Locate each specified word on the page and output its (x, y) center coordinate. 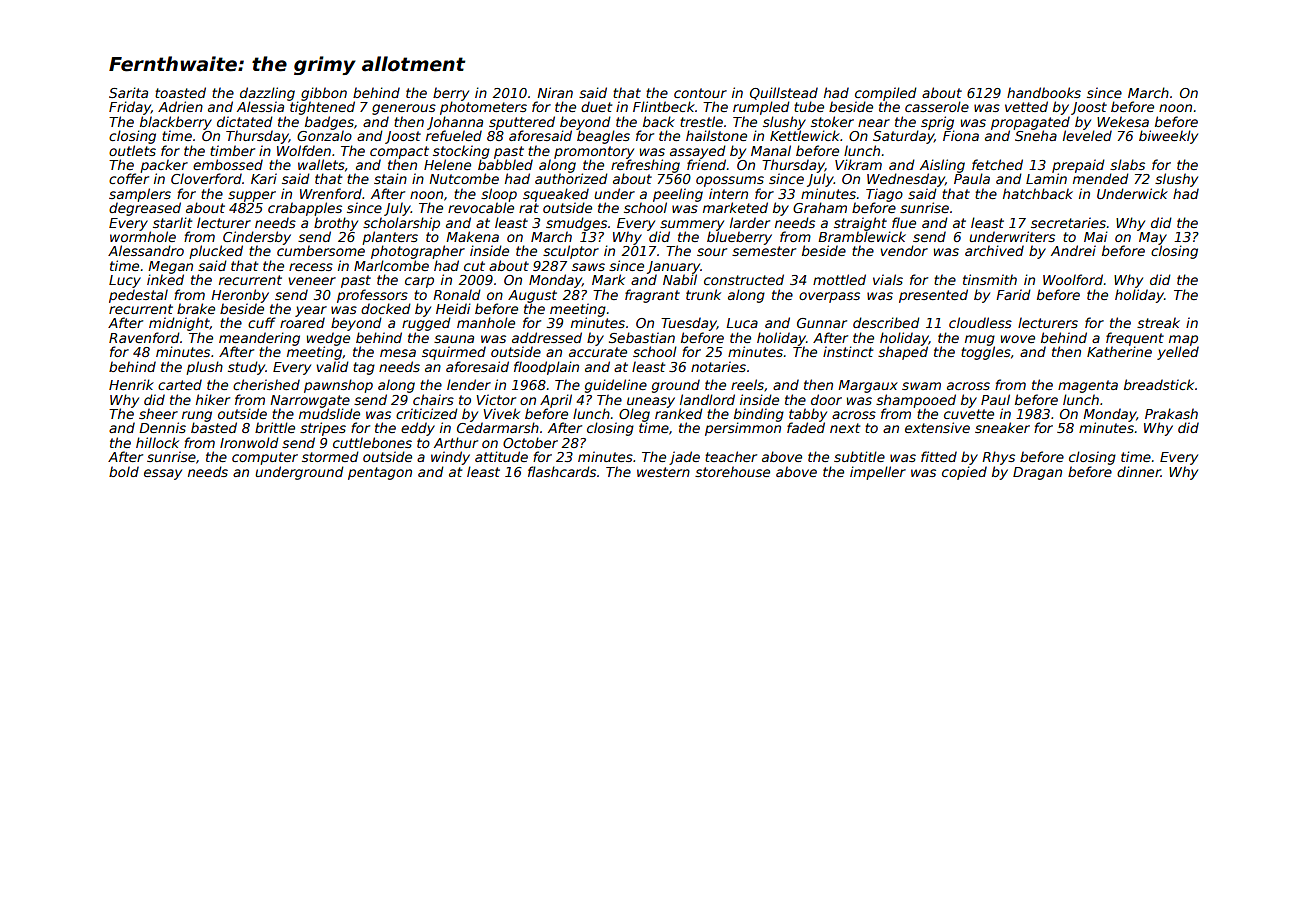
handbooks (1044, 92)
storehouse (732, 471)
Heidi (453, 308)
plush (204, 368)
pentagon (380, 473)
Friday (130, 108)
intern (728, 193)
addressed (547, 337)
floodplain (546, 368)
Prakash (1171, 413)
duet (596, 106)
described (886, 322)
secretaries (1068, 222)
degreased (145, 209)
